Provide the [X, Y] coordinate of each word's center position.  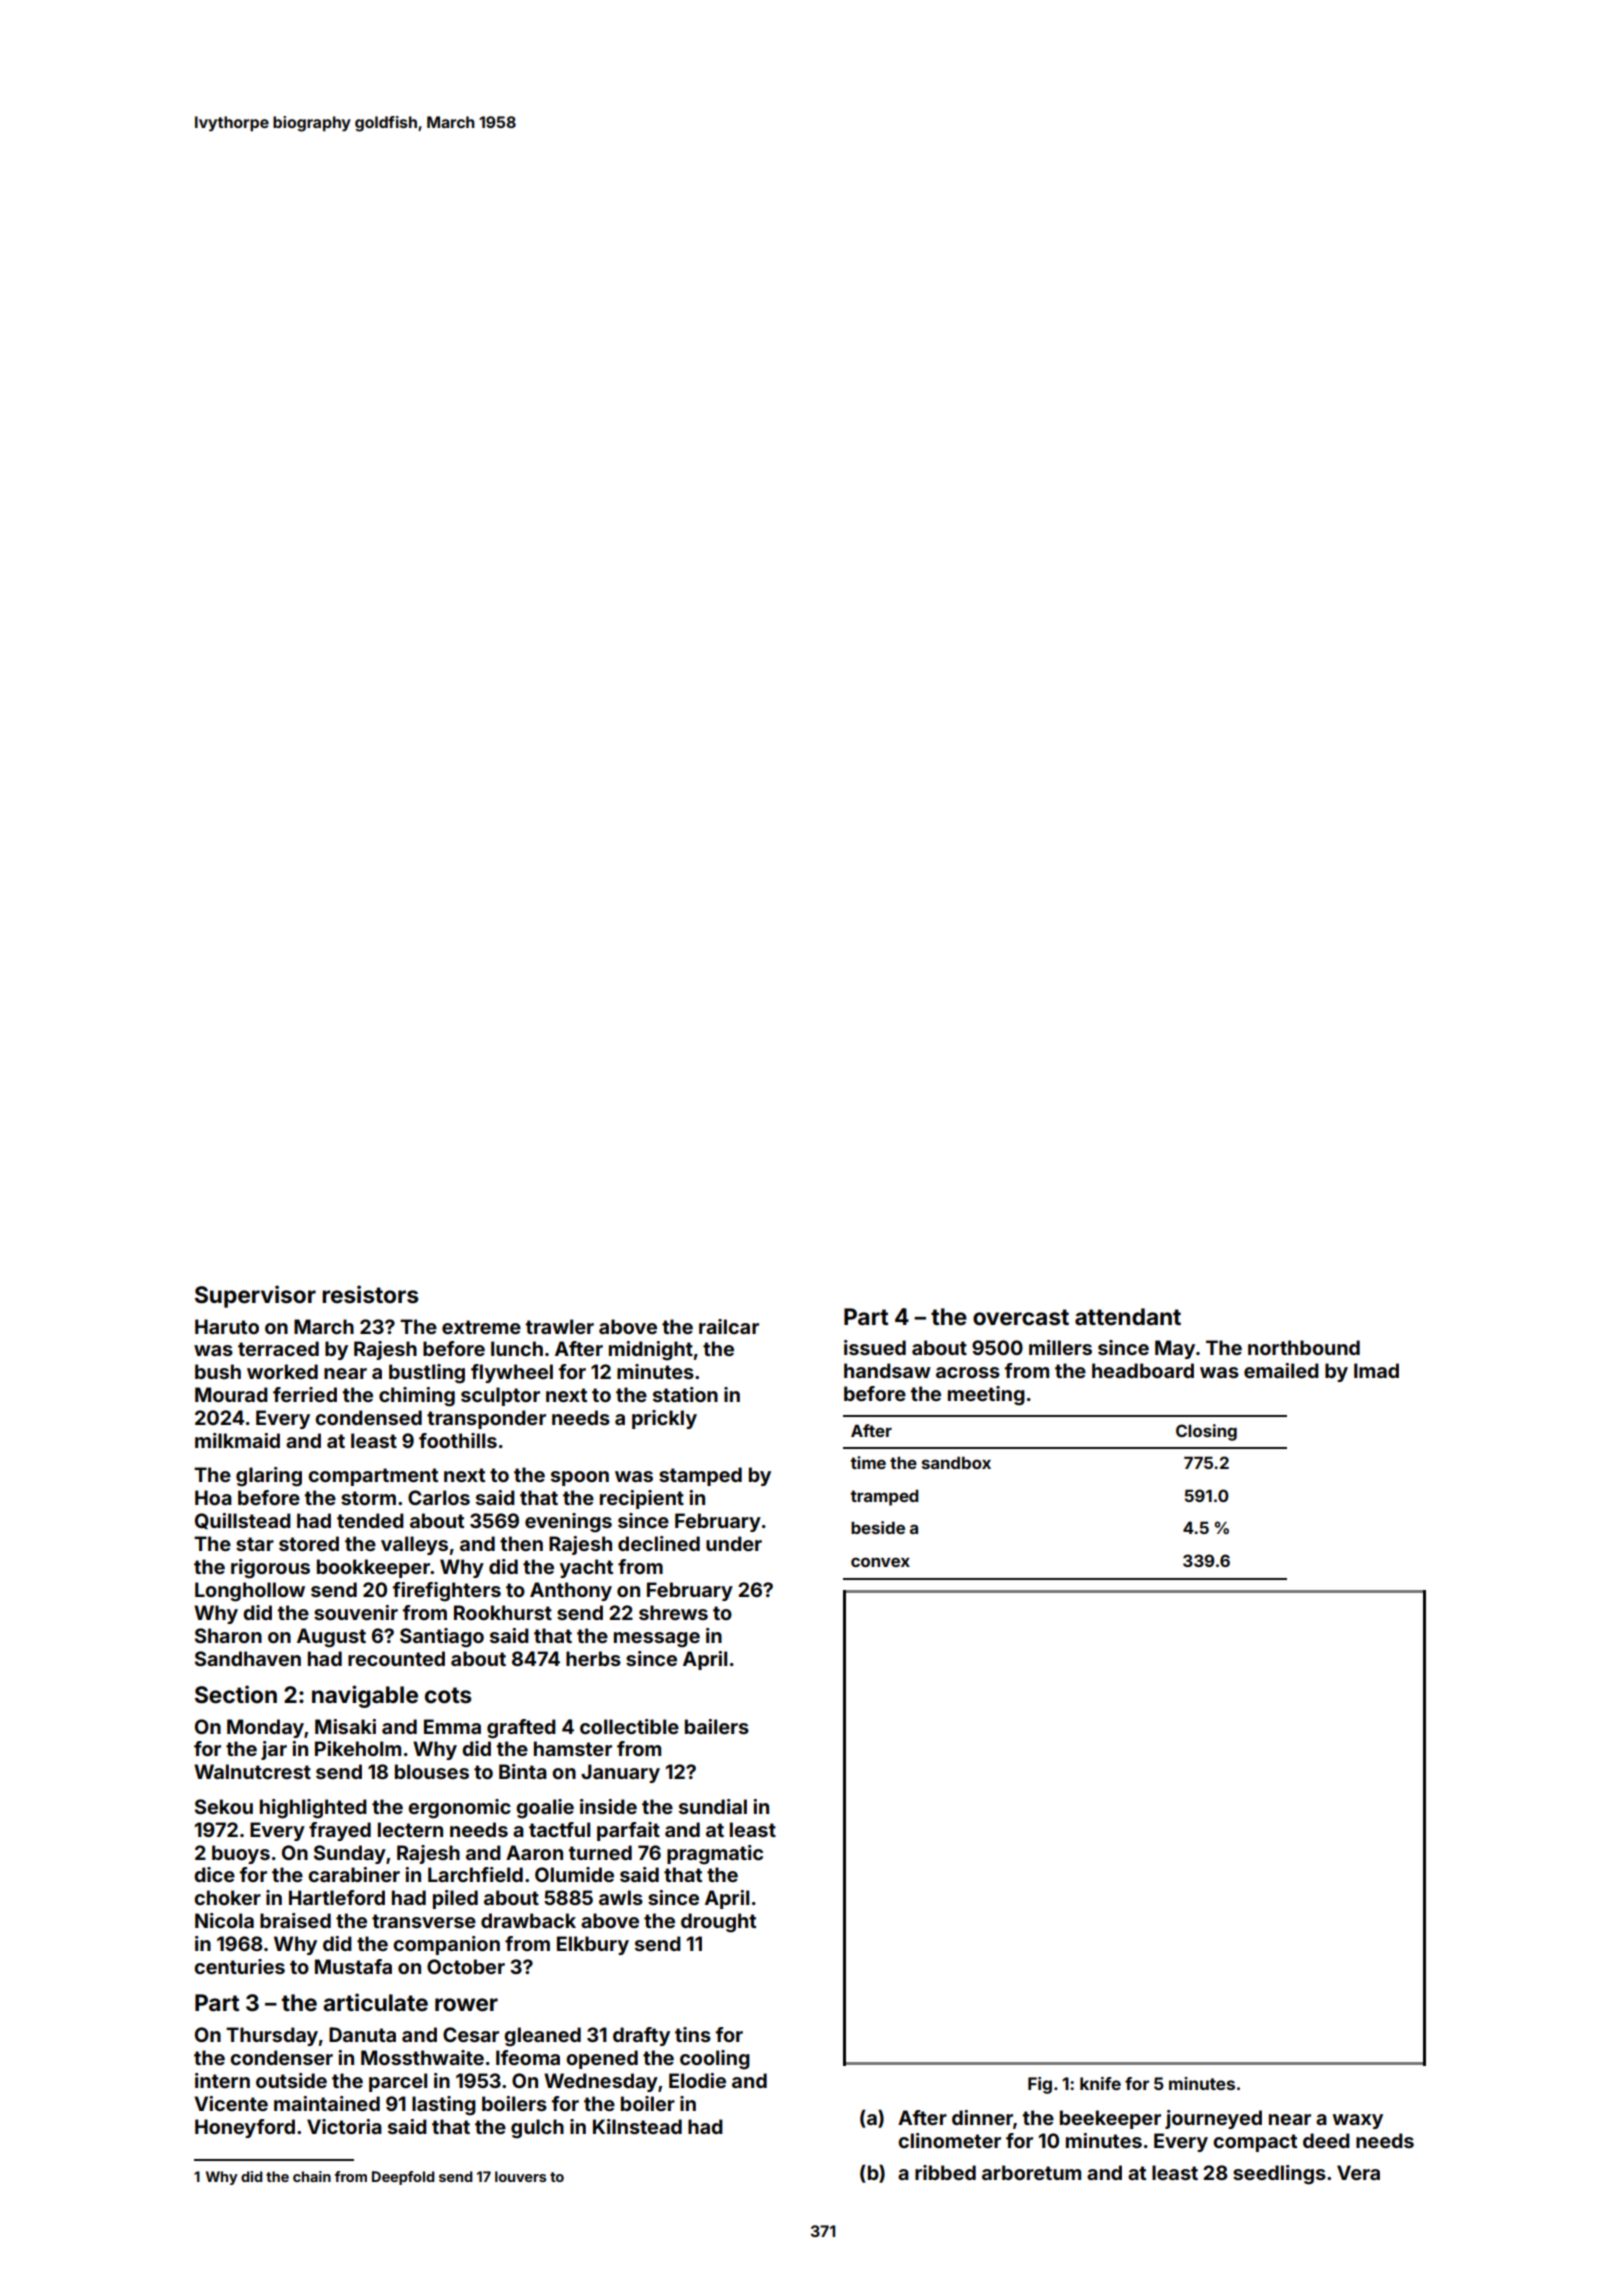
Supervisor [255, 1296]
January [620, 1773]
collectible [629, 1726]
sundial [713, 1806]
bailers [717, 1726]
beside [878, 1527]
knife [1100, 2083]
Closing [1206, 1432]
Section [236, 1694]
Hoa [213, 1497]
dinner [982, 2117]
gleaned [542, 2037]
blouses [432, 1771]
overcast [1021, 1317]
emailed [1281, 1370]
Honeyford [245, 2128]
